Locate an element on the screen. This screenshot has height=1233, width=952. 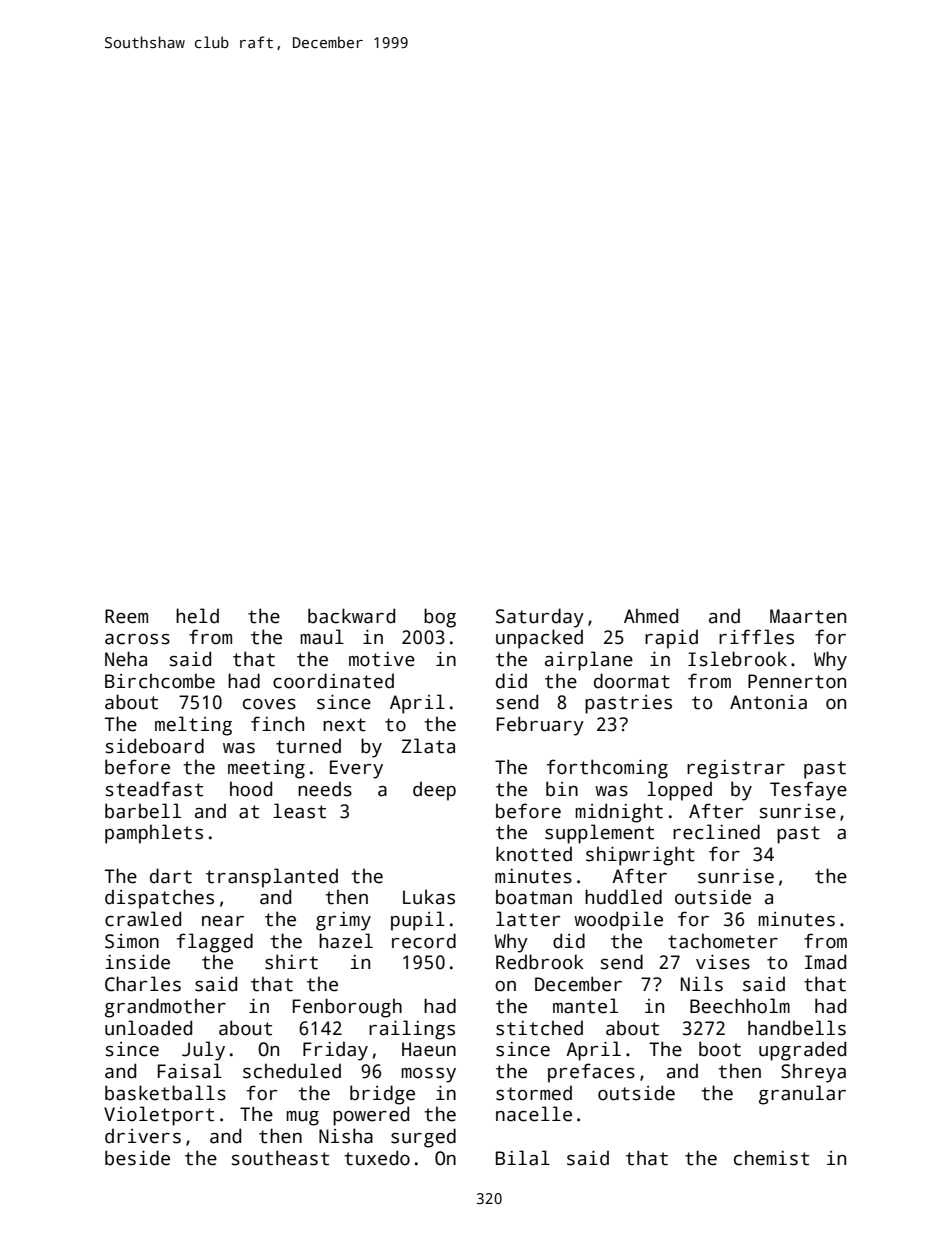
Maarten is located at coordinates (808, 616).
